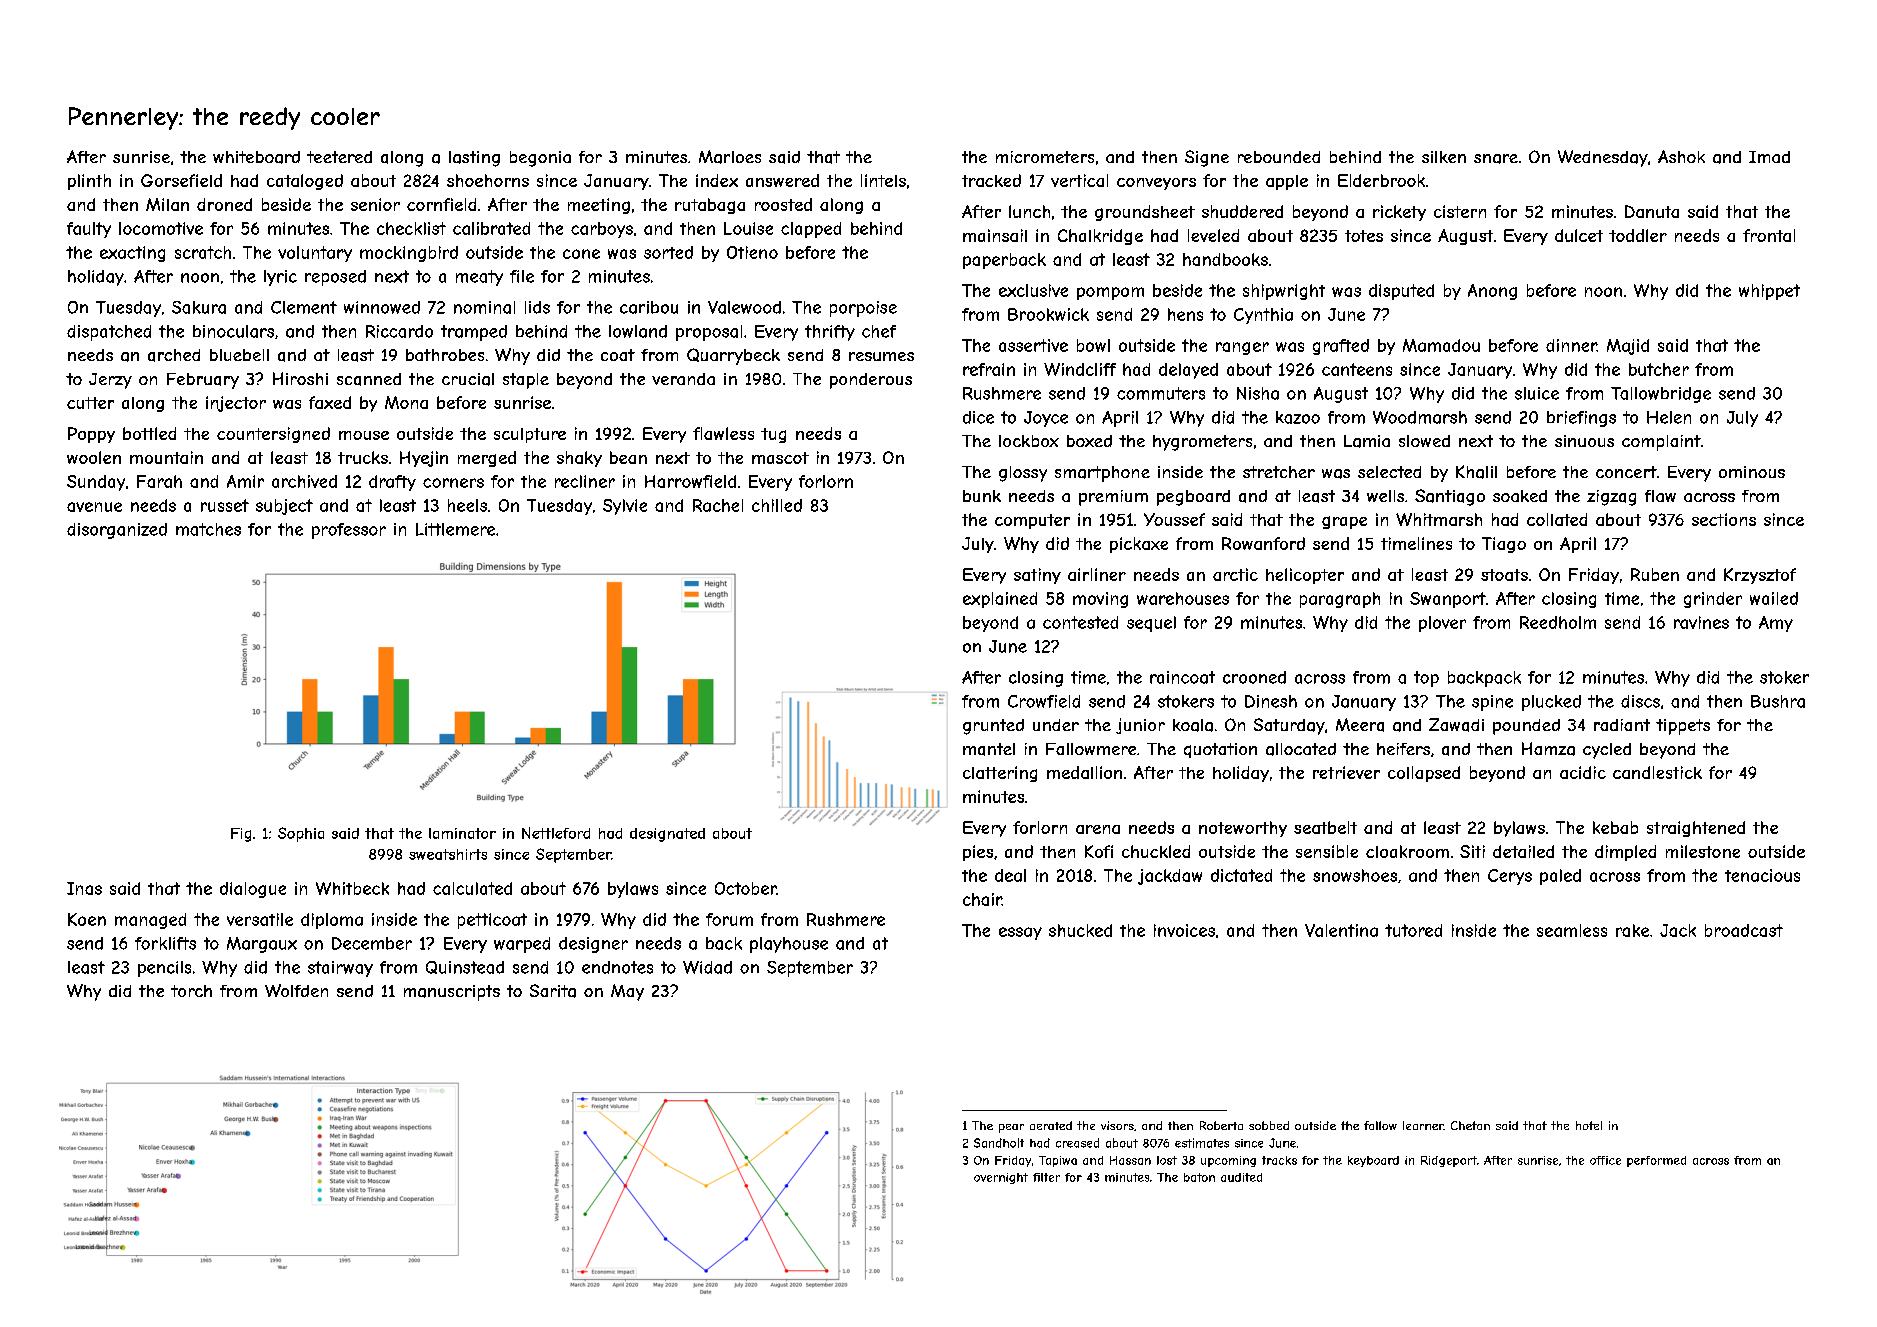  I want to click on Tapiwa, so click(1058, 1161).
